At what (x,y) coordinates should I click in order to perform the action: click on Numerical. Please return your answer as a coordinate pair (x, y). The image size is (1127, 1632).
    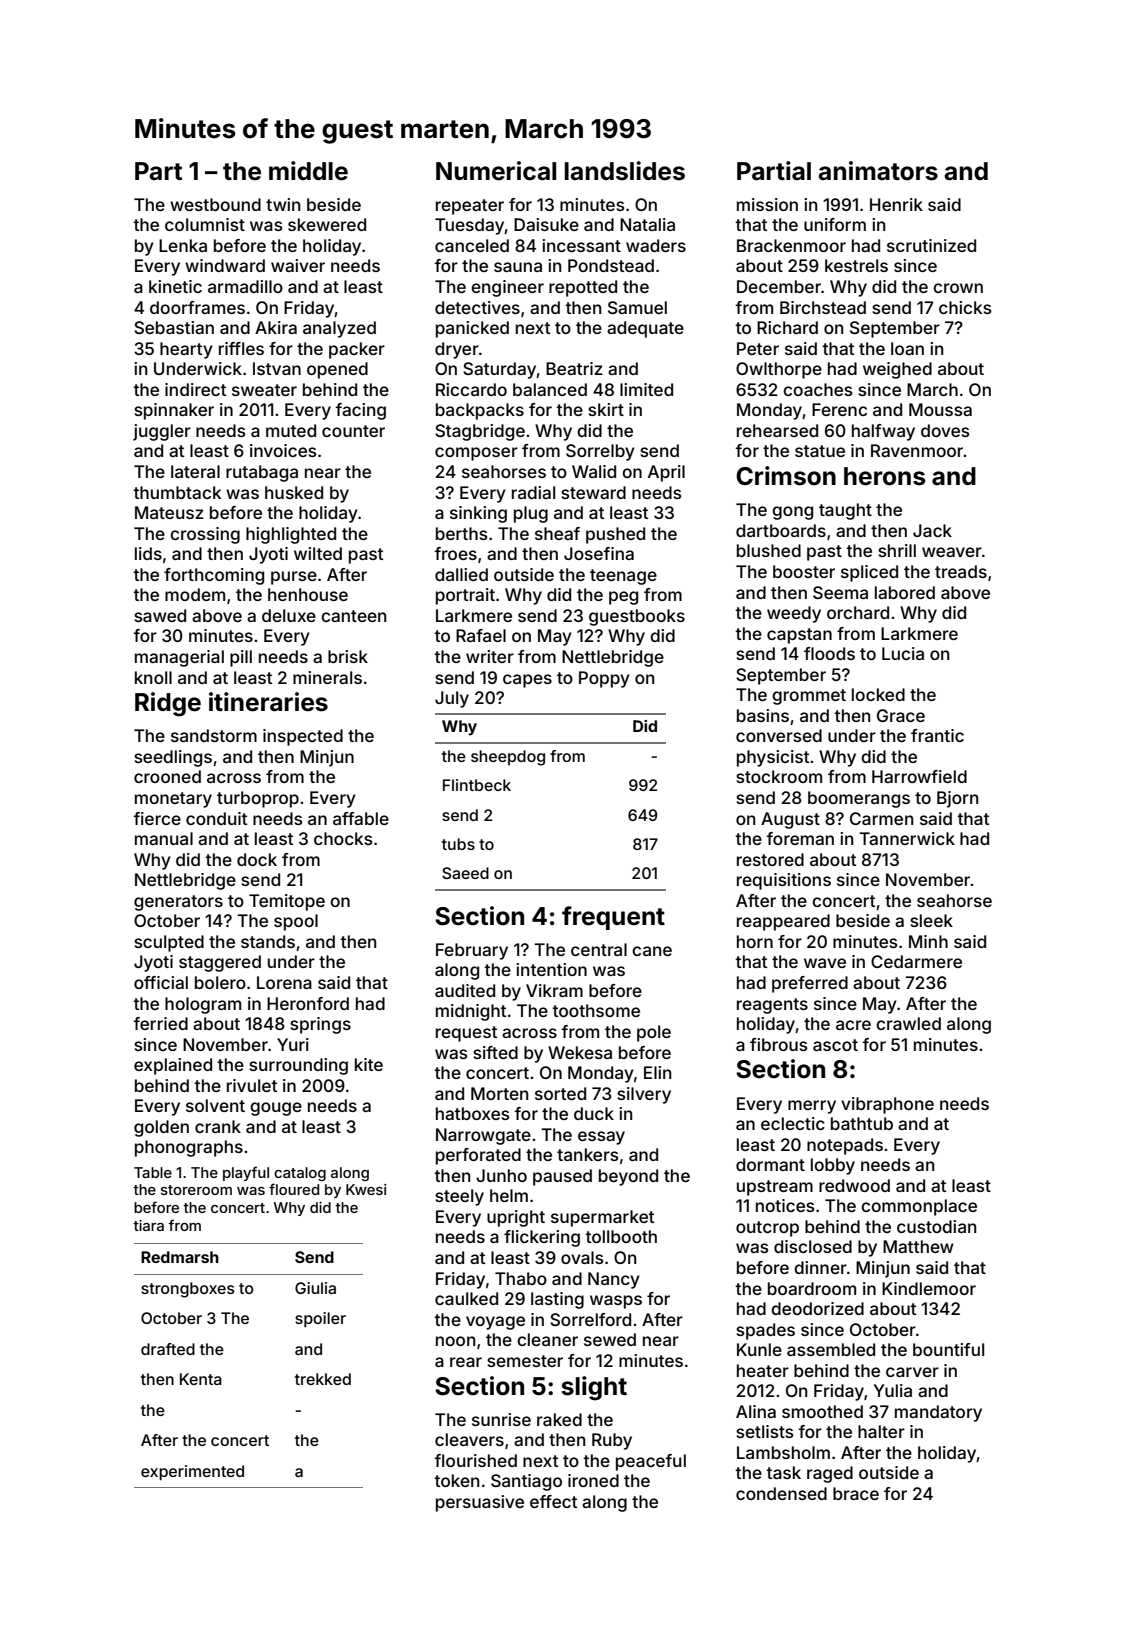
    Looking at the image, I should click on (496, 171).
